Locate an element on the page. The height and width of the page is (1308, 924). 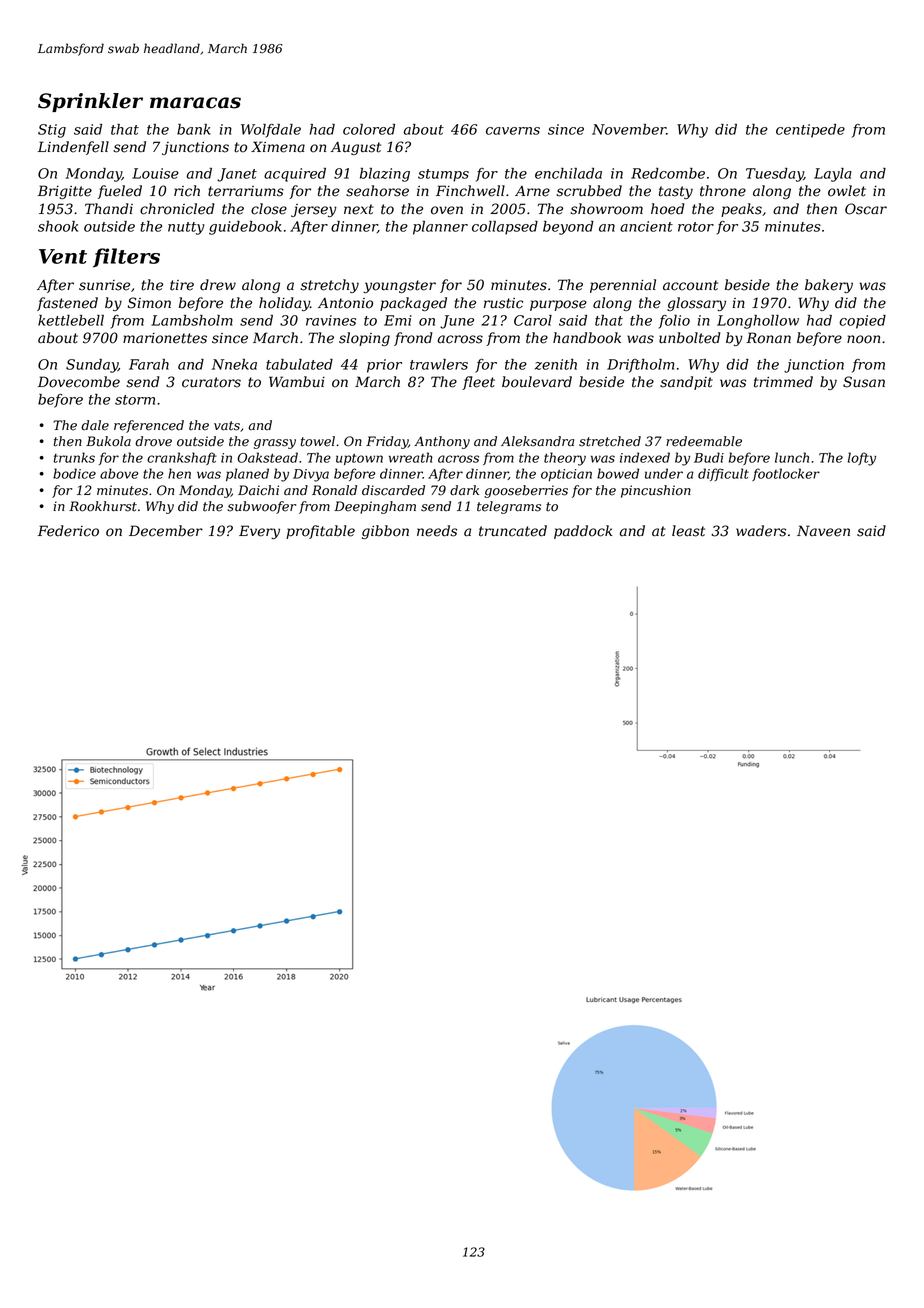
Bukola is located at coordinates (108, 441).
